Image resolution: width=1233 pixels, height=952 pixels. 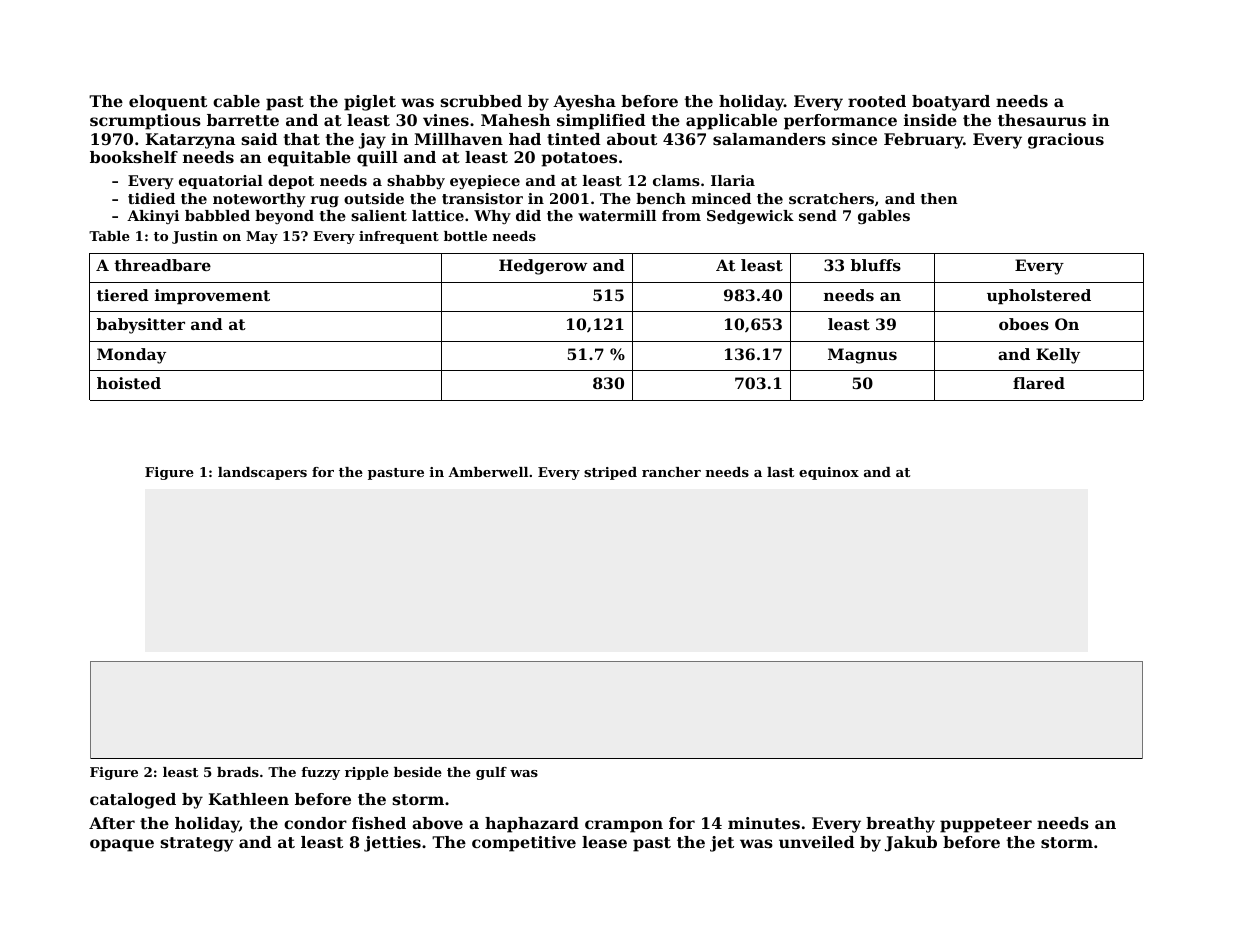 I want to click on puppeteer, so click(x=986, y=825).
